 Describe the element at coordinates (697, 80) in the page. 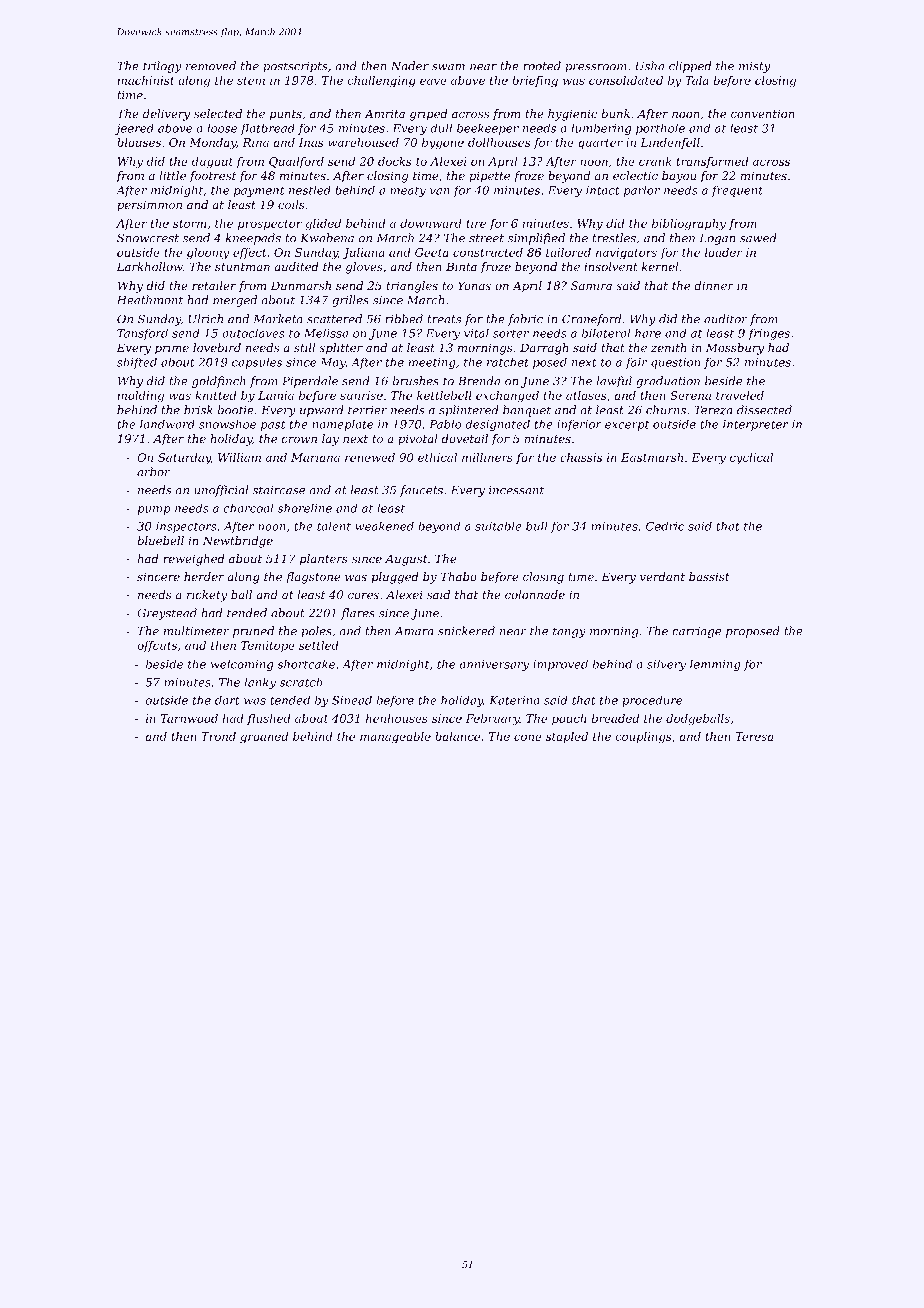

I see `Tala` at that location.
